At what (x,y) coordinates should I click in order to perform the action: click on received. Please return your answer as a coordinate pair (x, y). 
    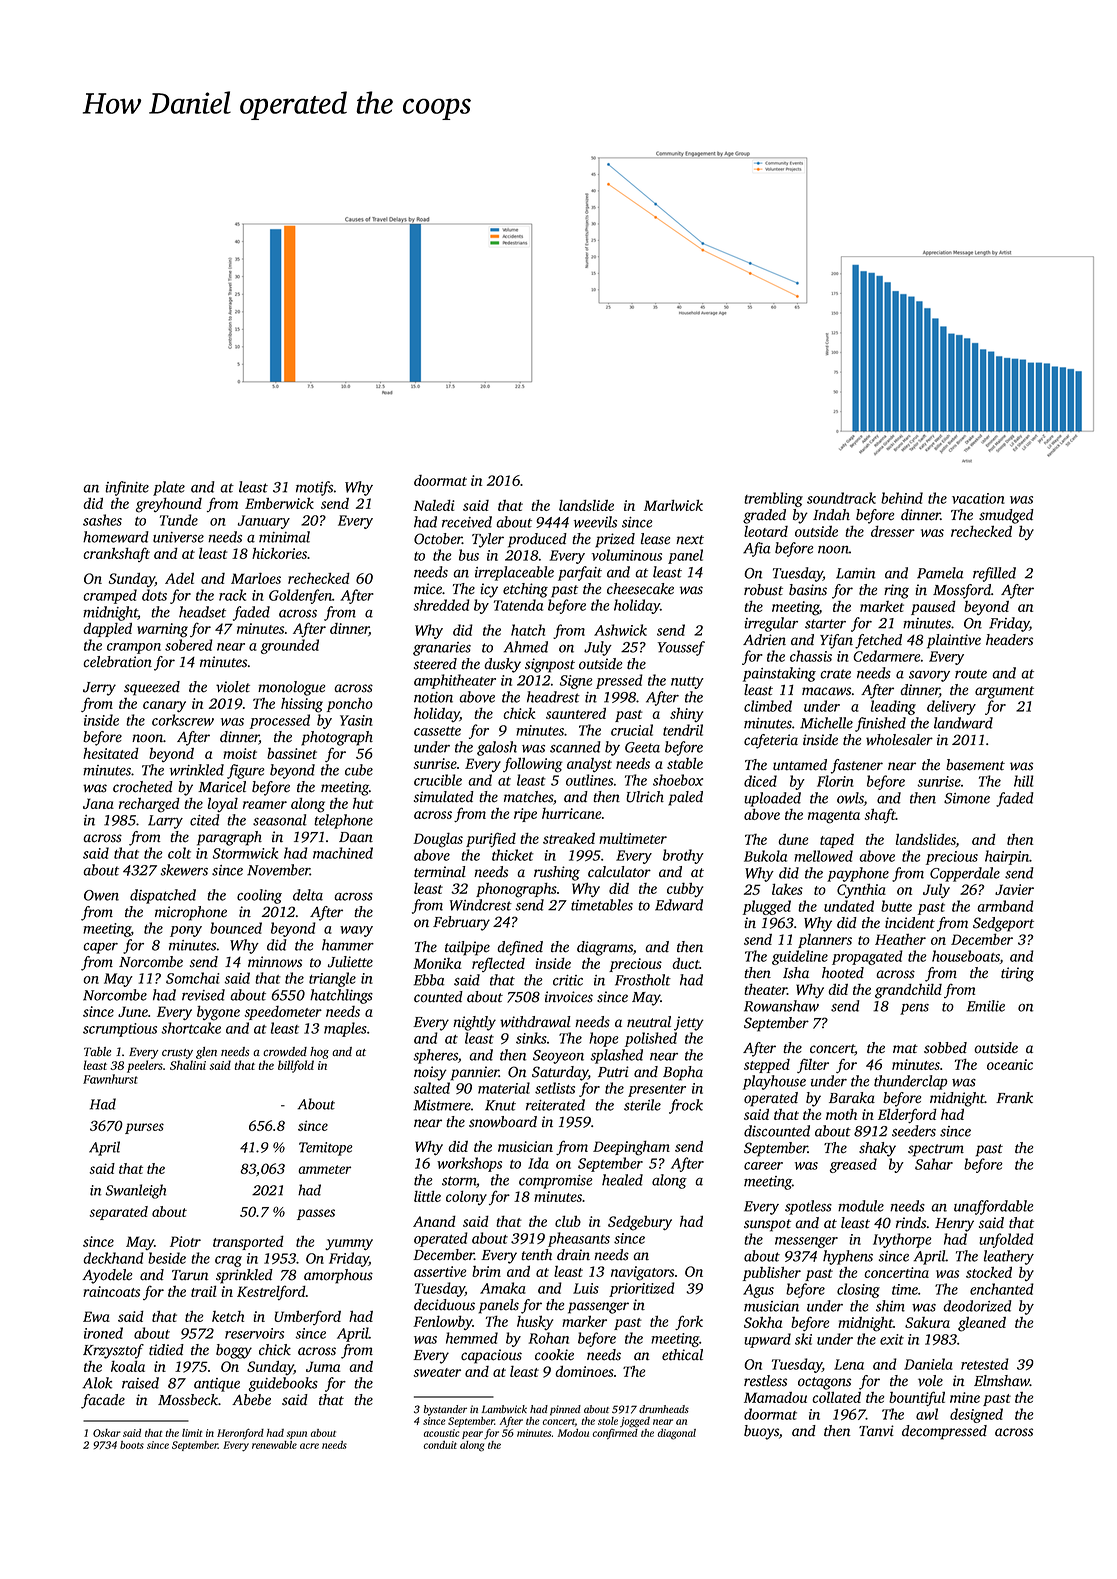
    Looking at the image, I should click on (467, 522).
